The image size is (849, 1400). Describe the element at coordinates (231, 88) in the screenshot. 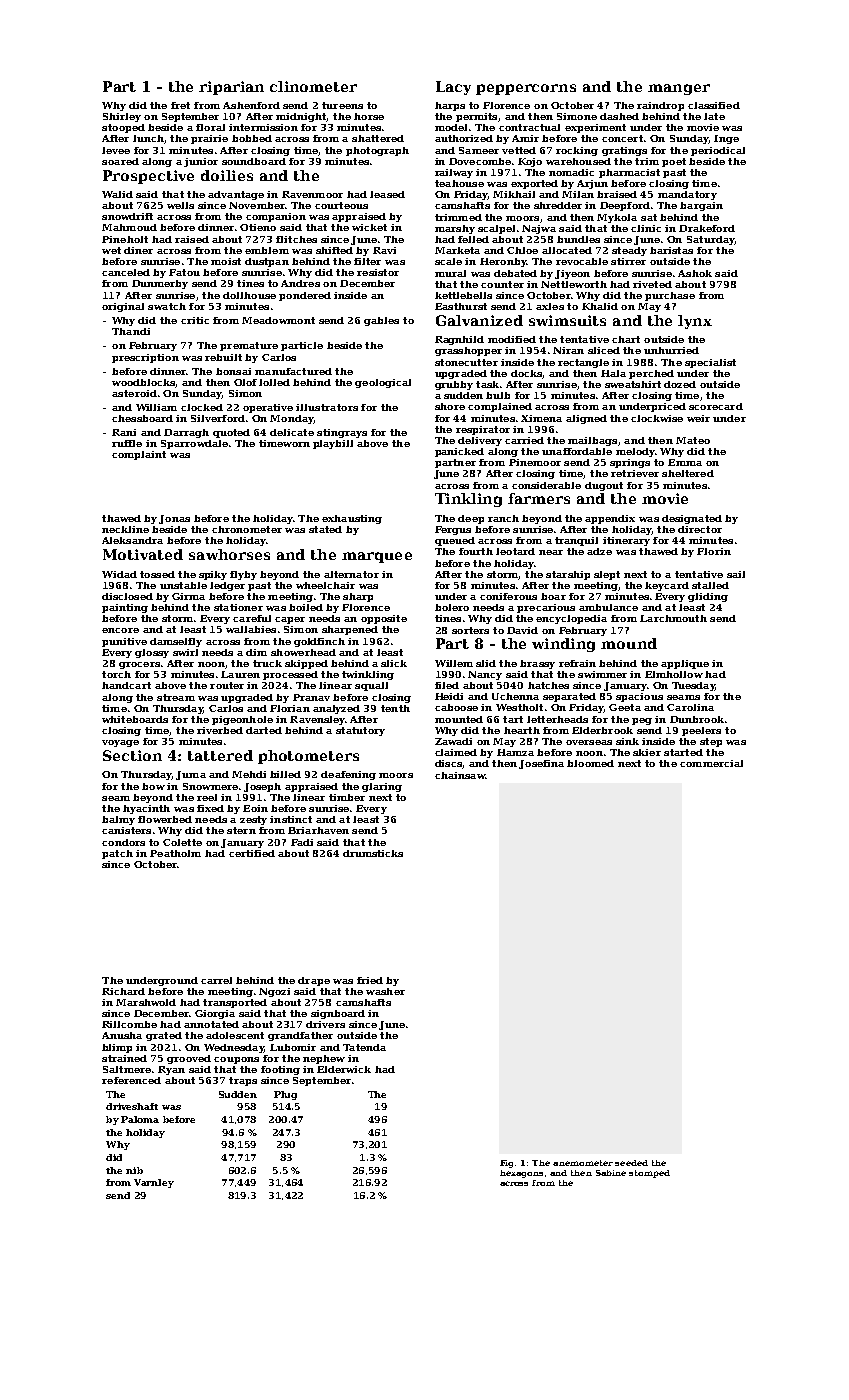

I see `riparian` at that location.
